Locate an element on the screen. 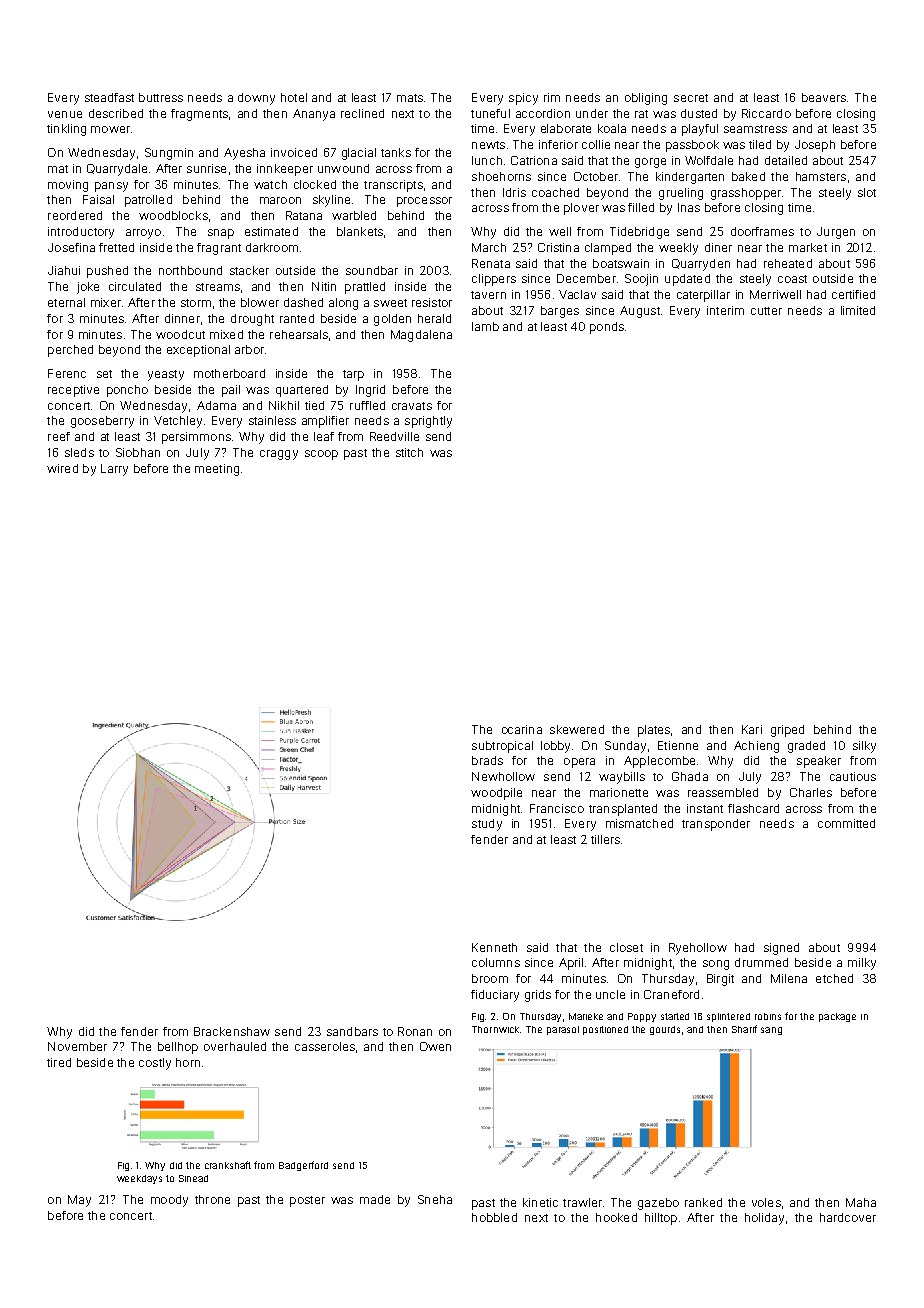  wired is located at coordinates (62, 468).
